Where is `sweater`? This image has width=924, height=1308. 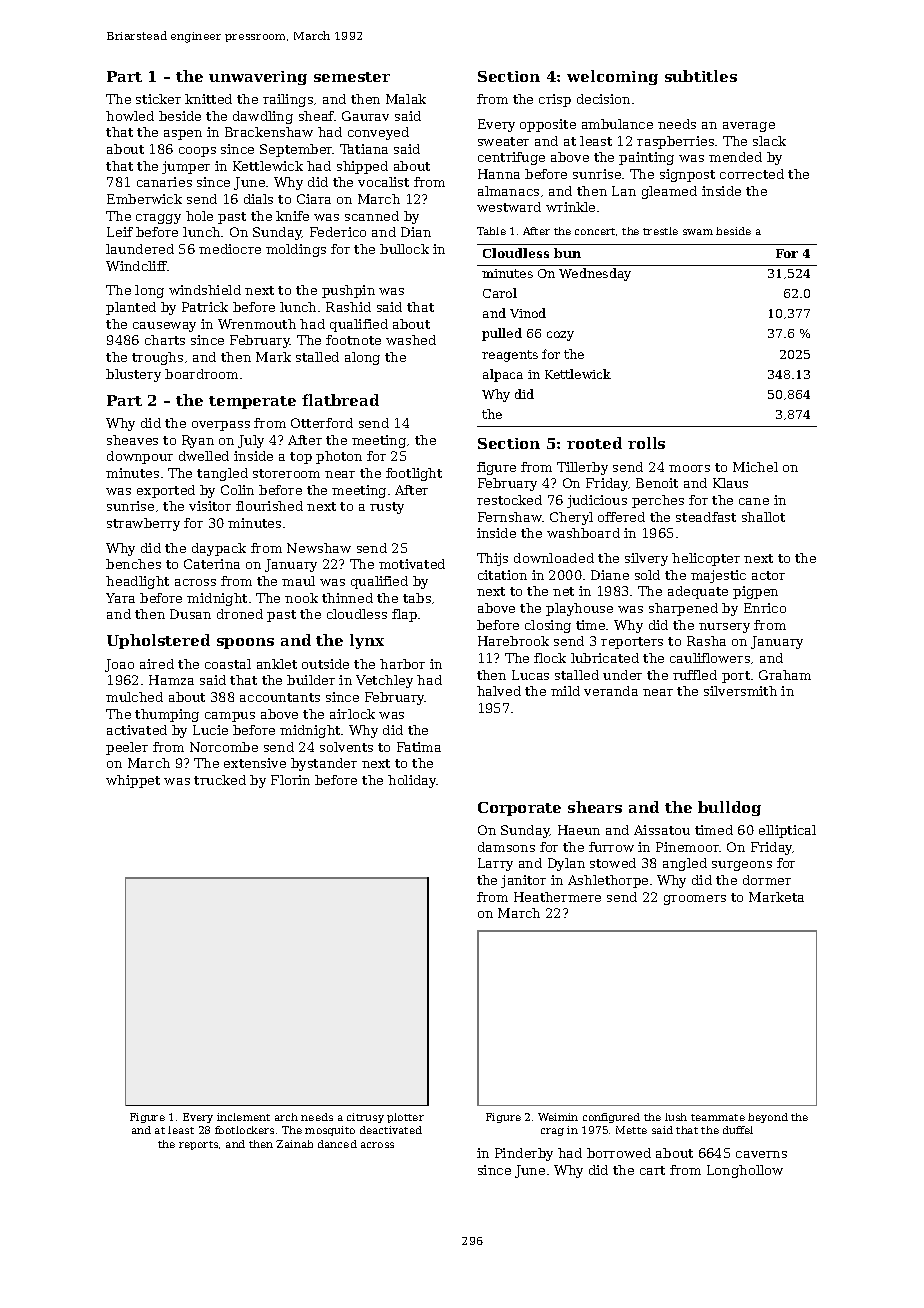 sweater is located at coordinates (503, 141).
